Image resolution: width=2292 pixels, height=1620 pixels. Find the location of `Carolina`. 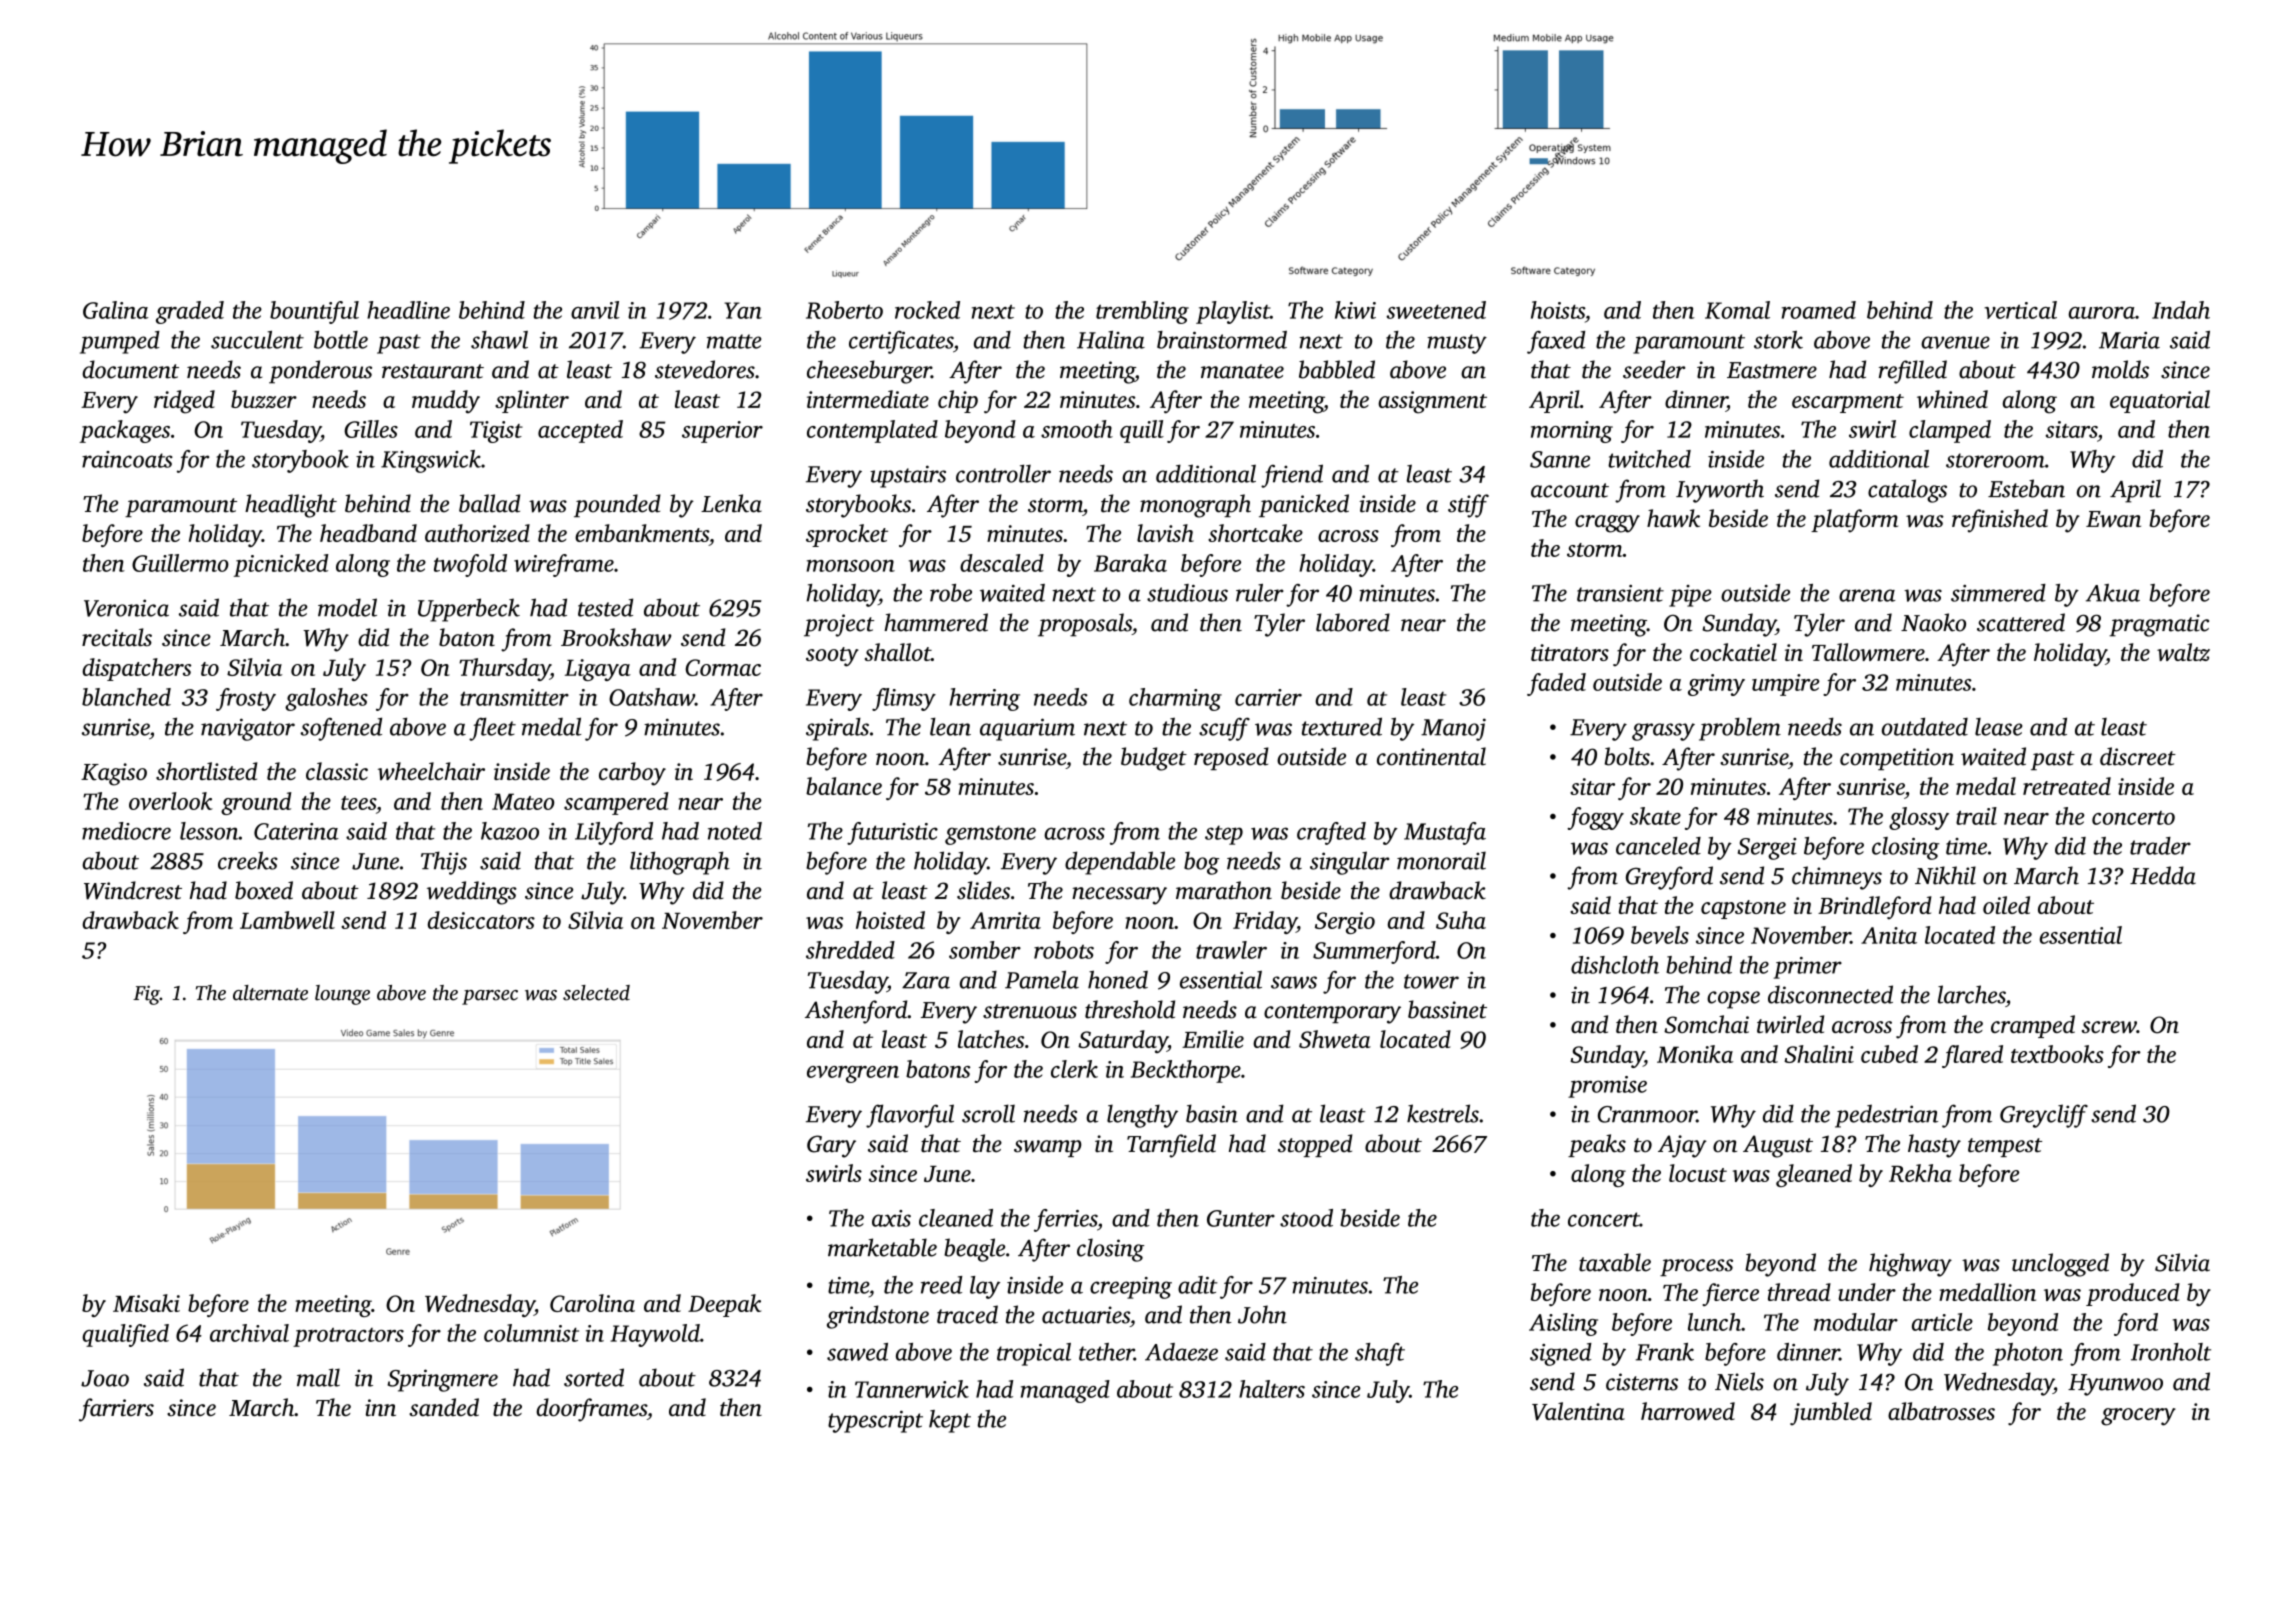

Carolina is located at coordinates (592, 1303).
